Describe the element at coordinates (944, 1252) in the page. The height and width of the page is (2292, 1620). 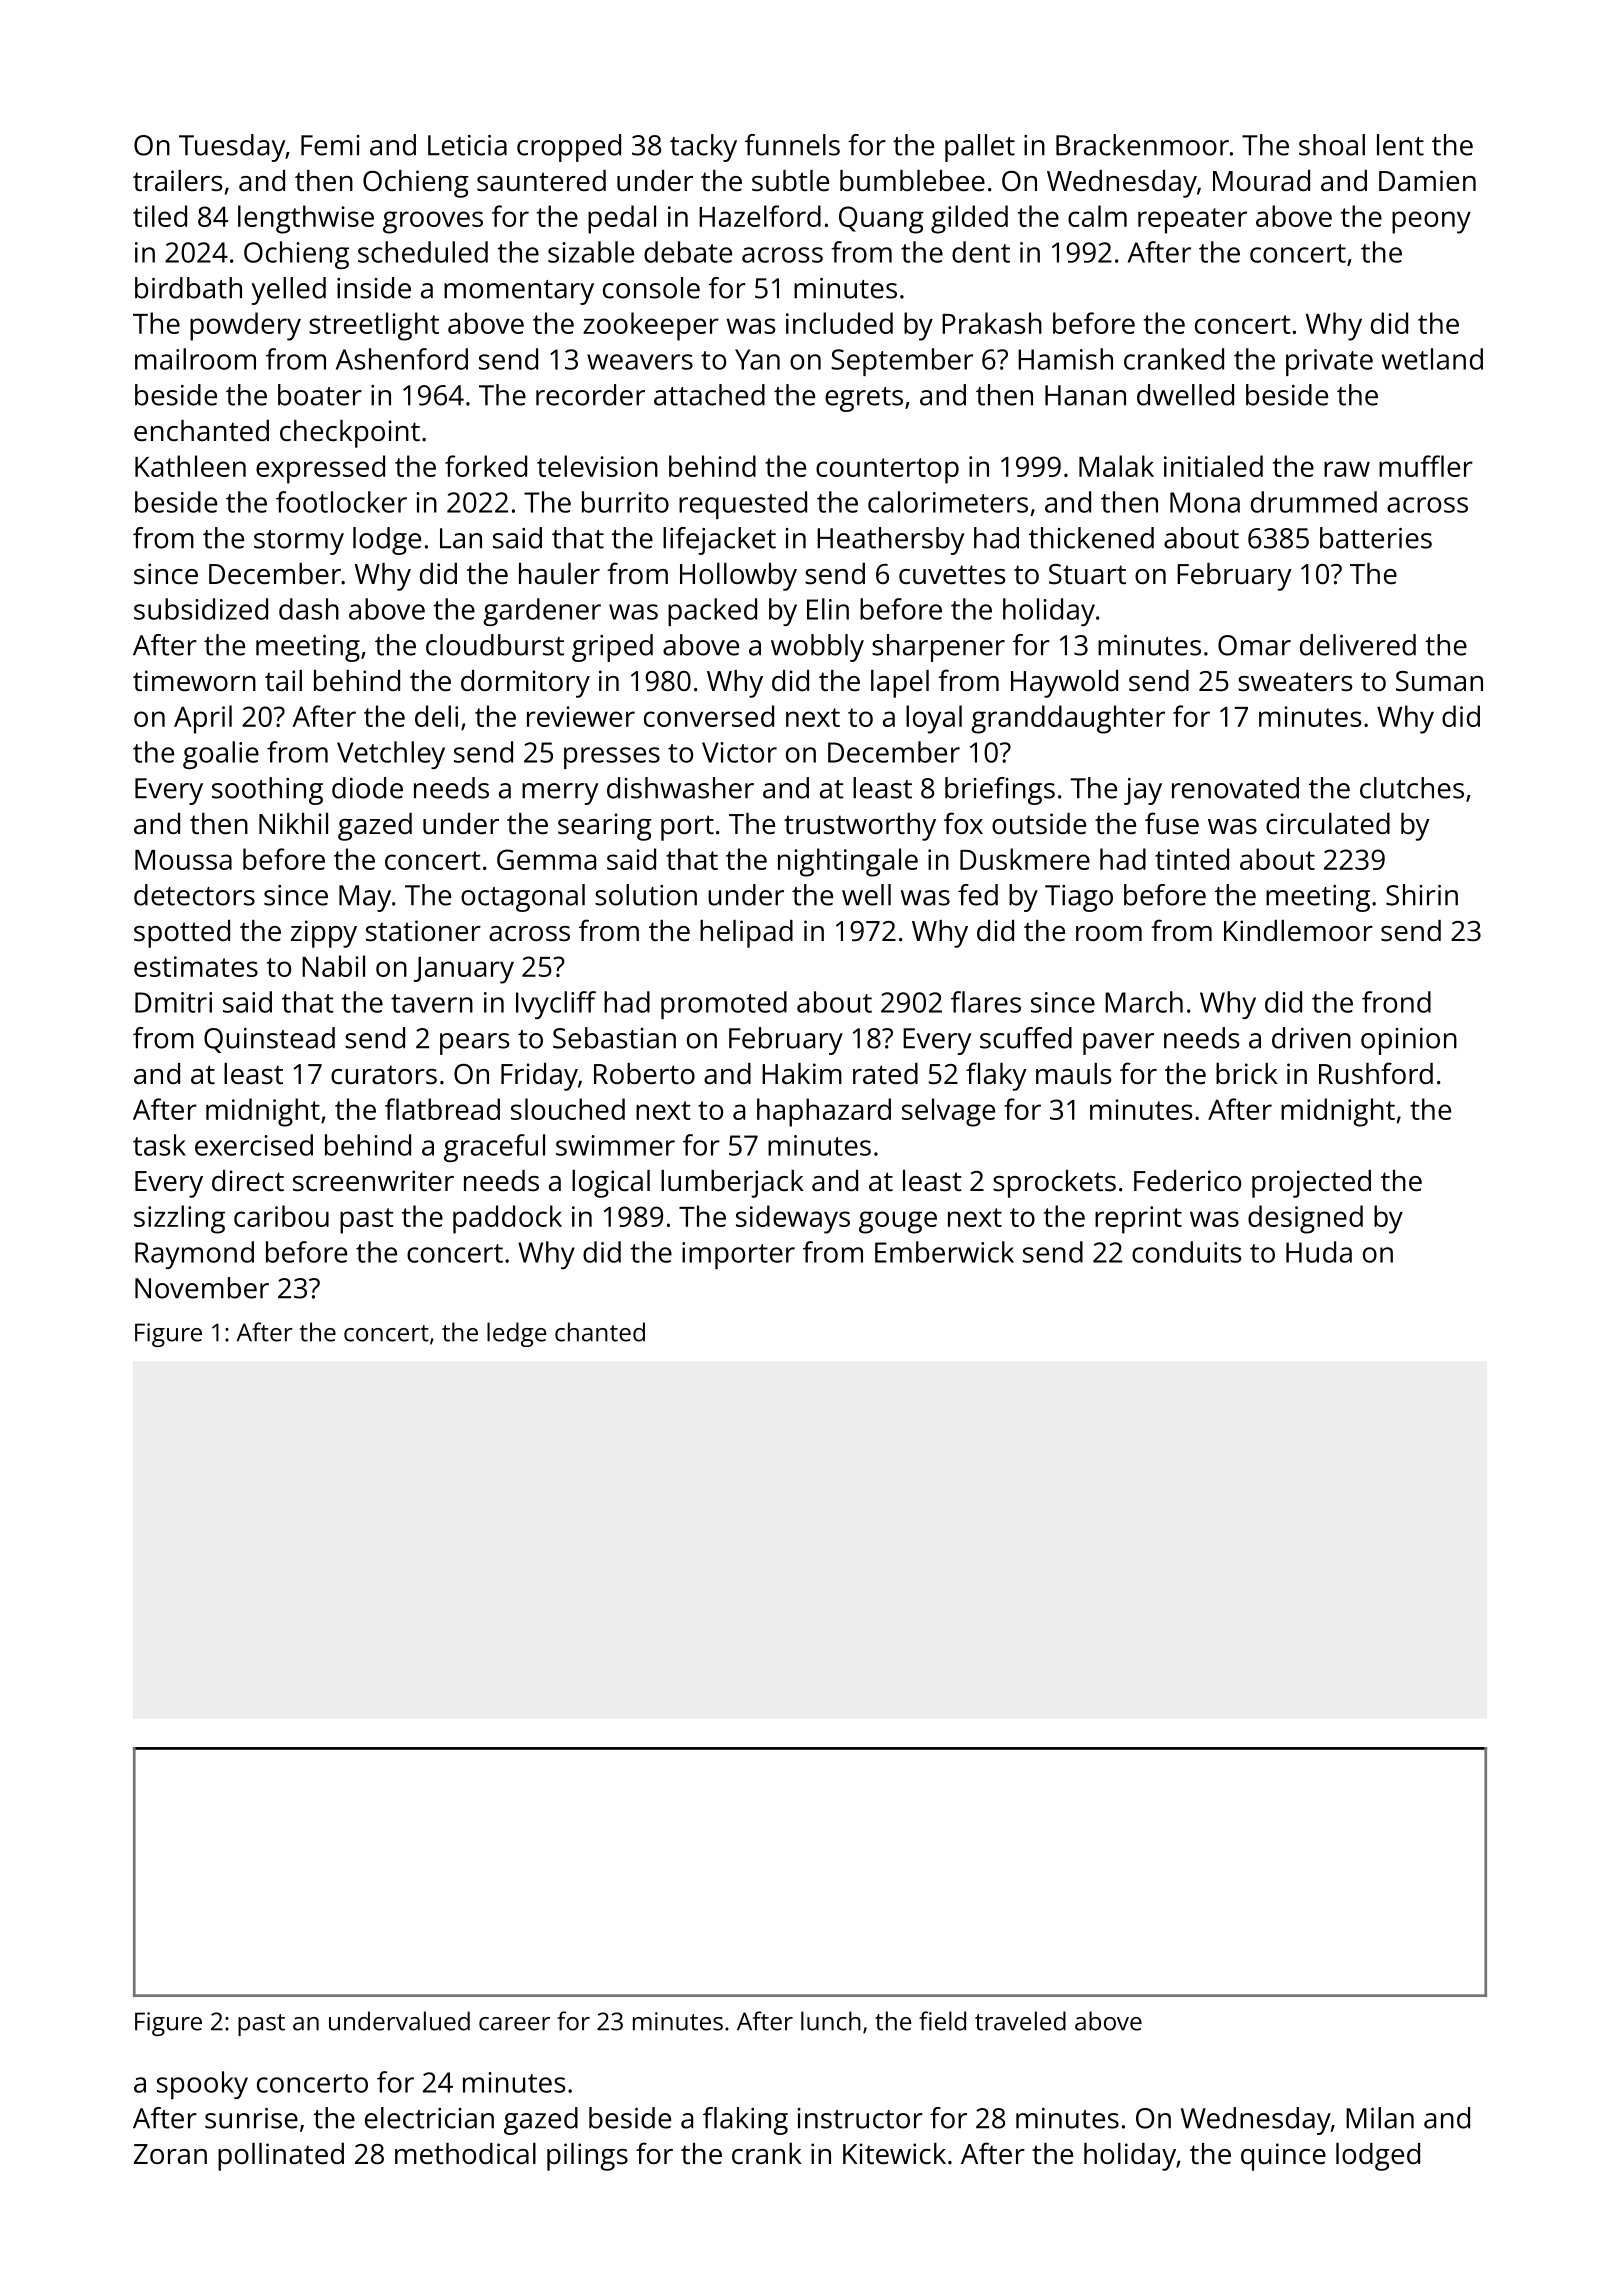
I see `Emberwick` at that location.
